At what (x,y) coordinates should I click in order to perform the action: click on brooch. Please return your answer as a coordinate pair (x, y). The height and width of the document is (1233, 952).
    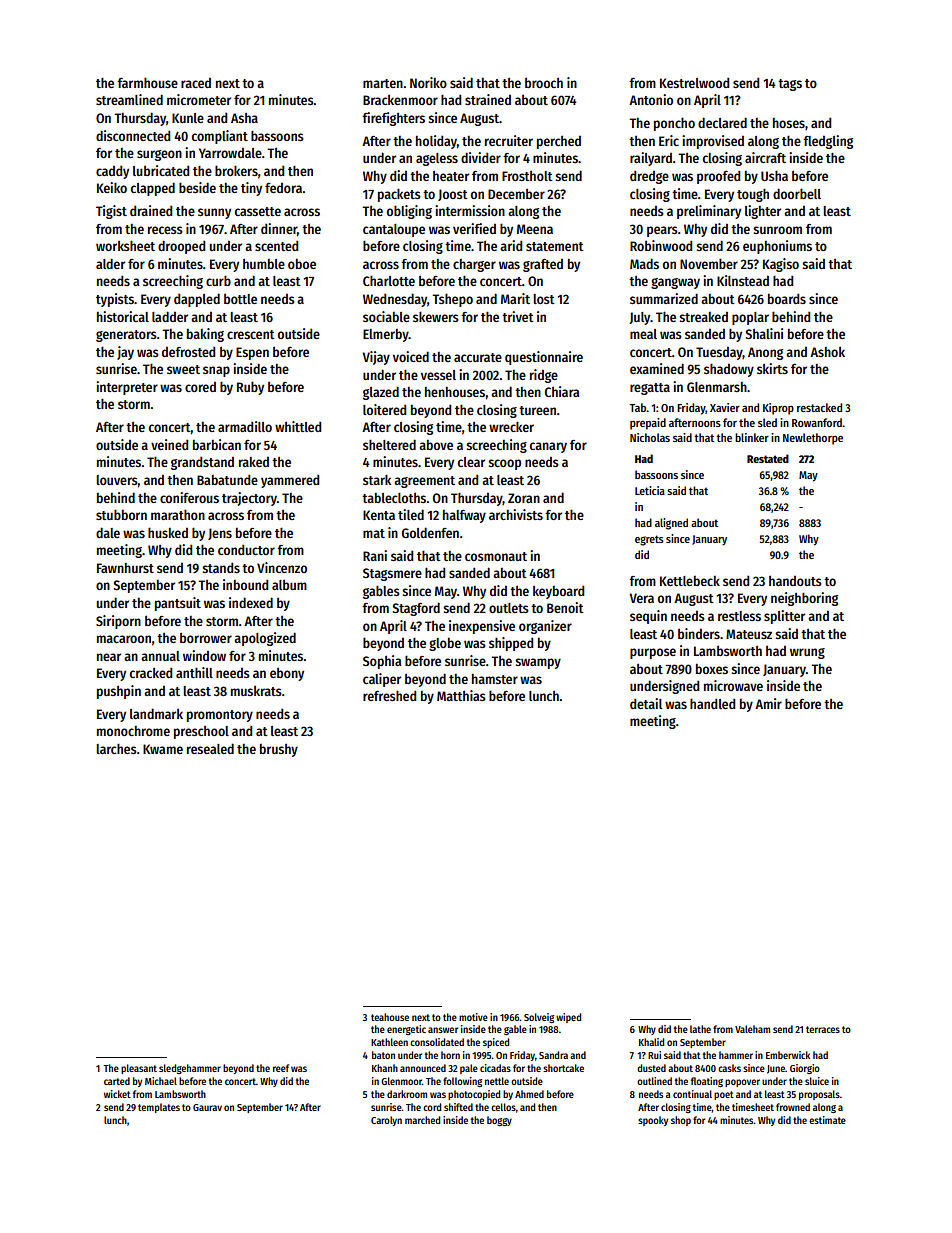
    Looking at the image, I should click on (544, 82).
